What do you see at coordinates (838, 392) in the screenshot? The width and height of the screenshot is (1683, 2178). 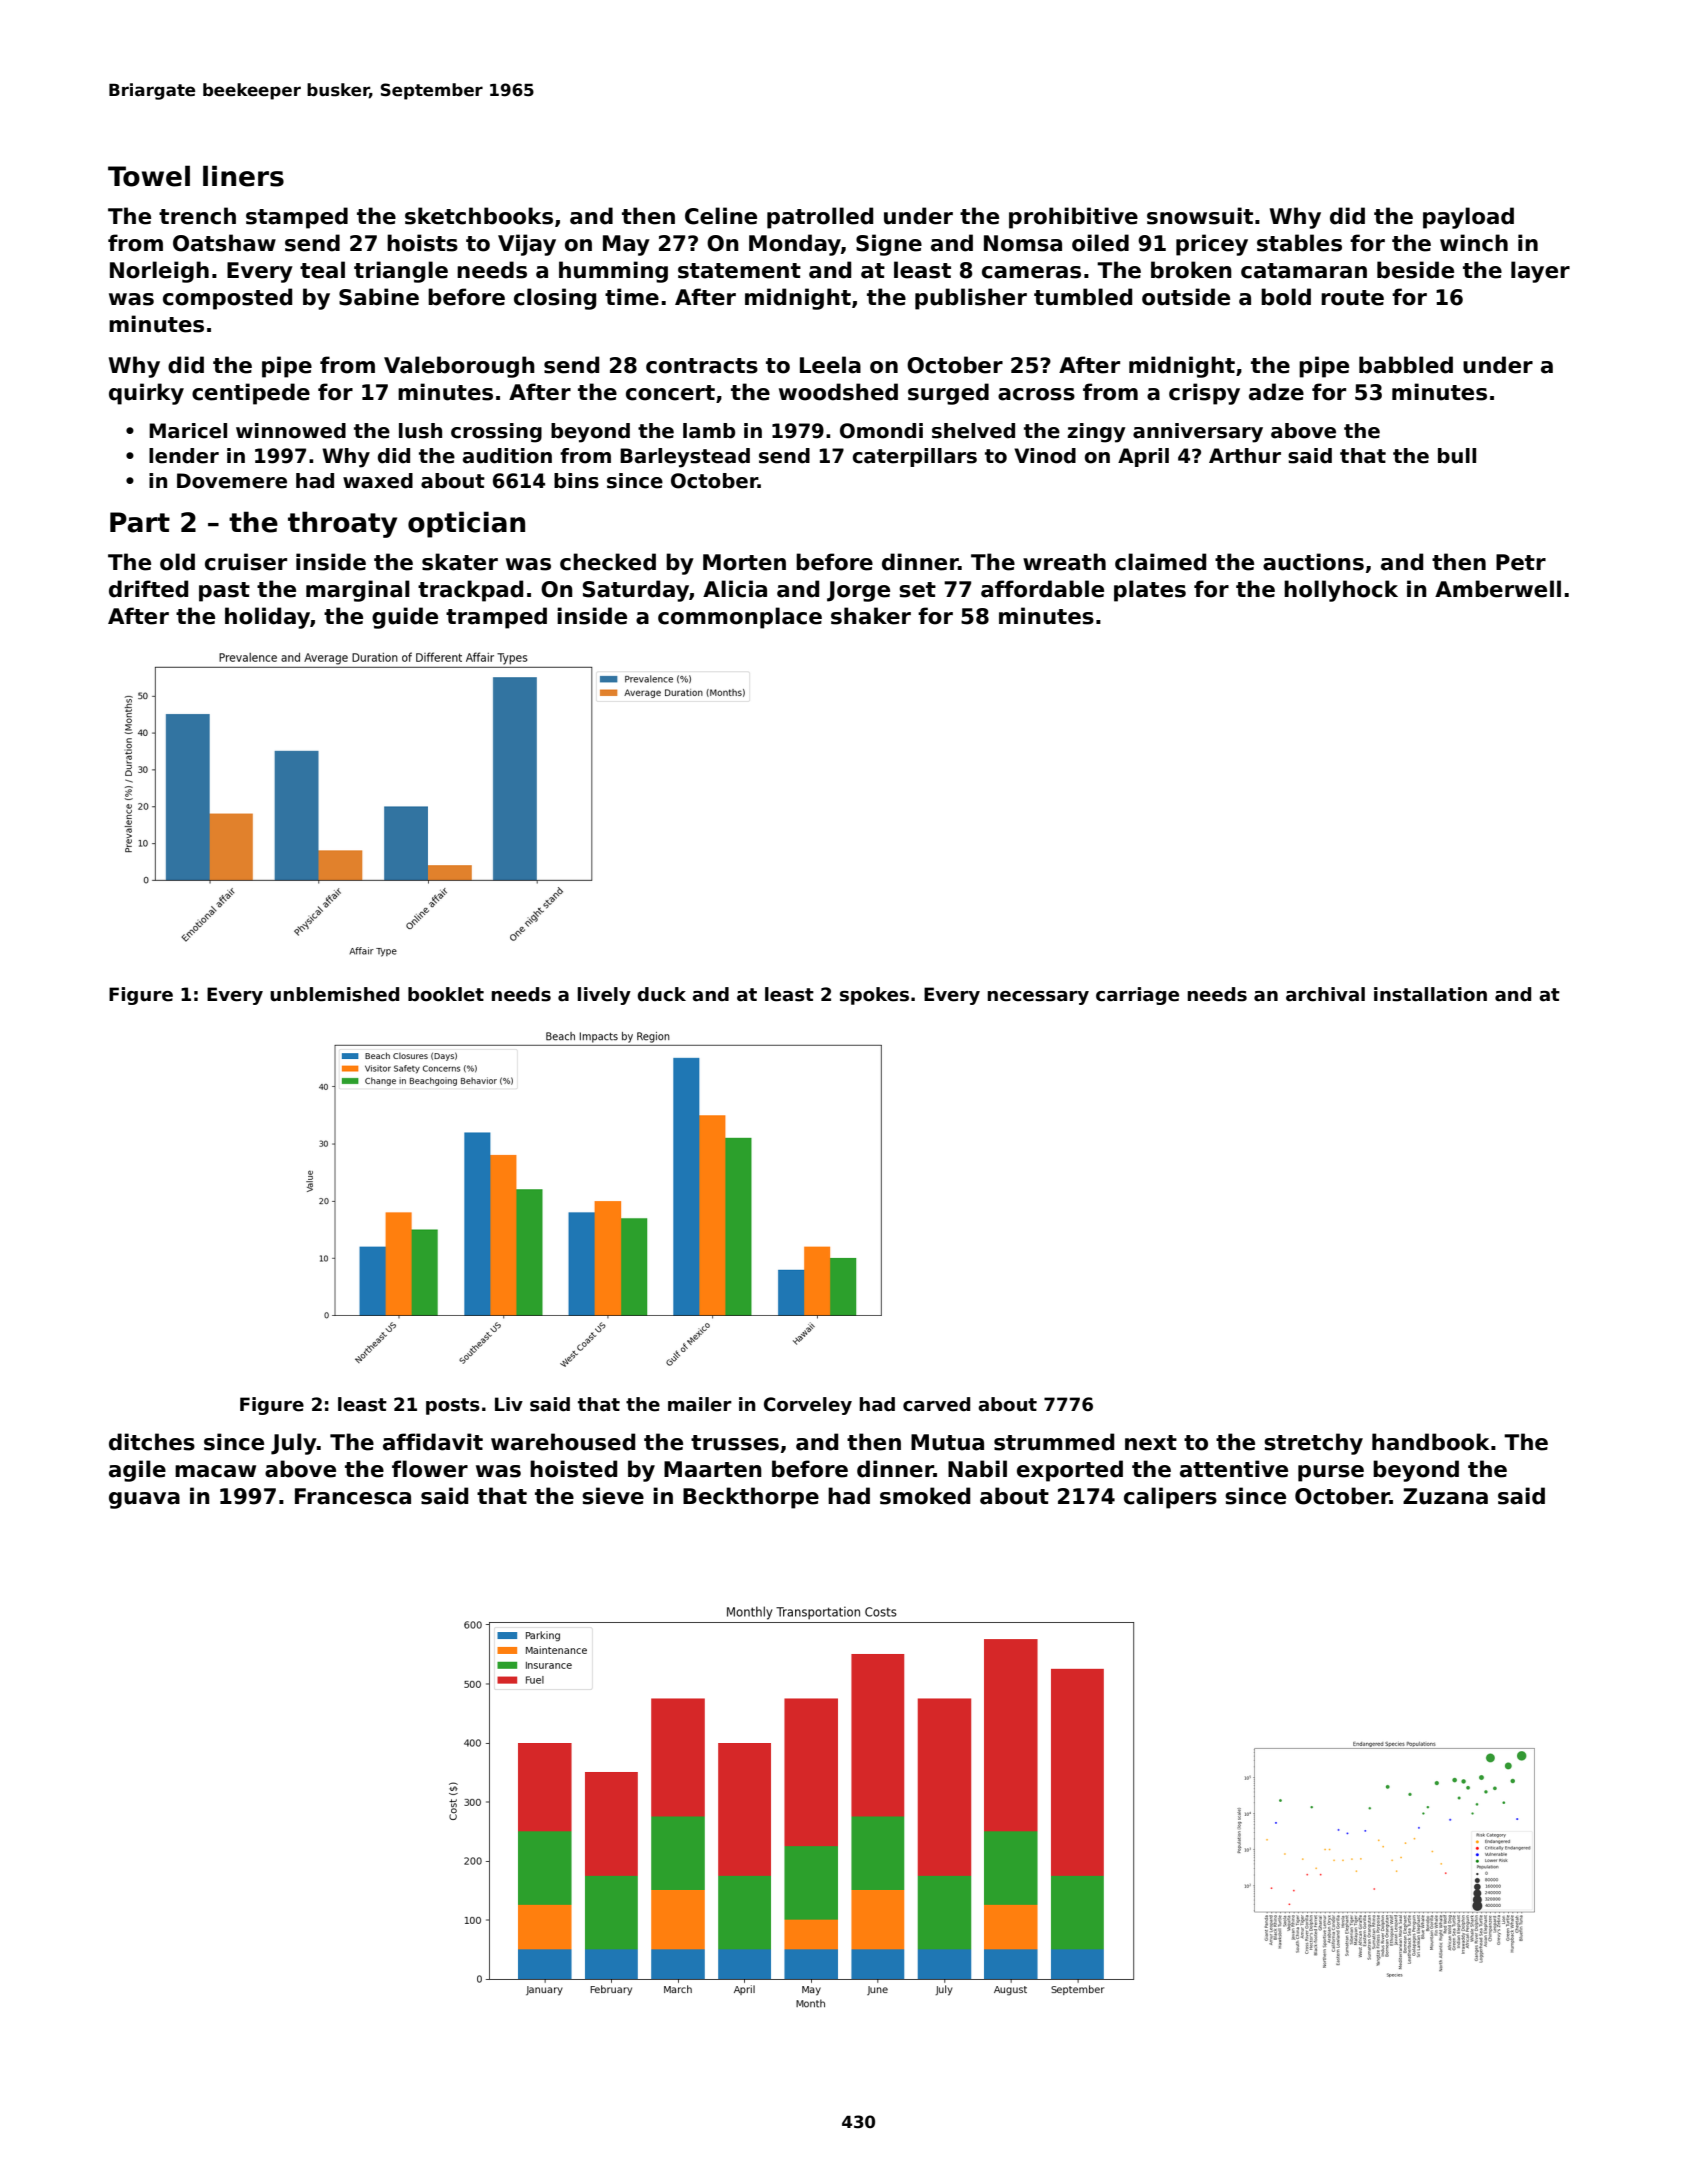 I see `woodshed` at bounding box center [838, 392].
